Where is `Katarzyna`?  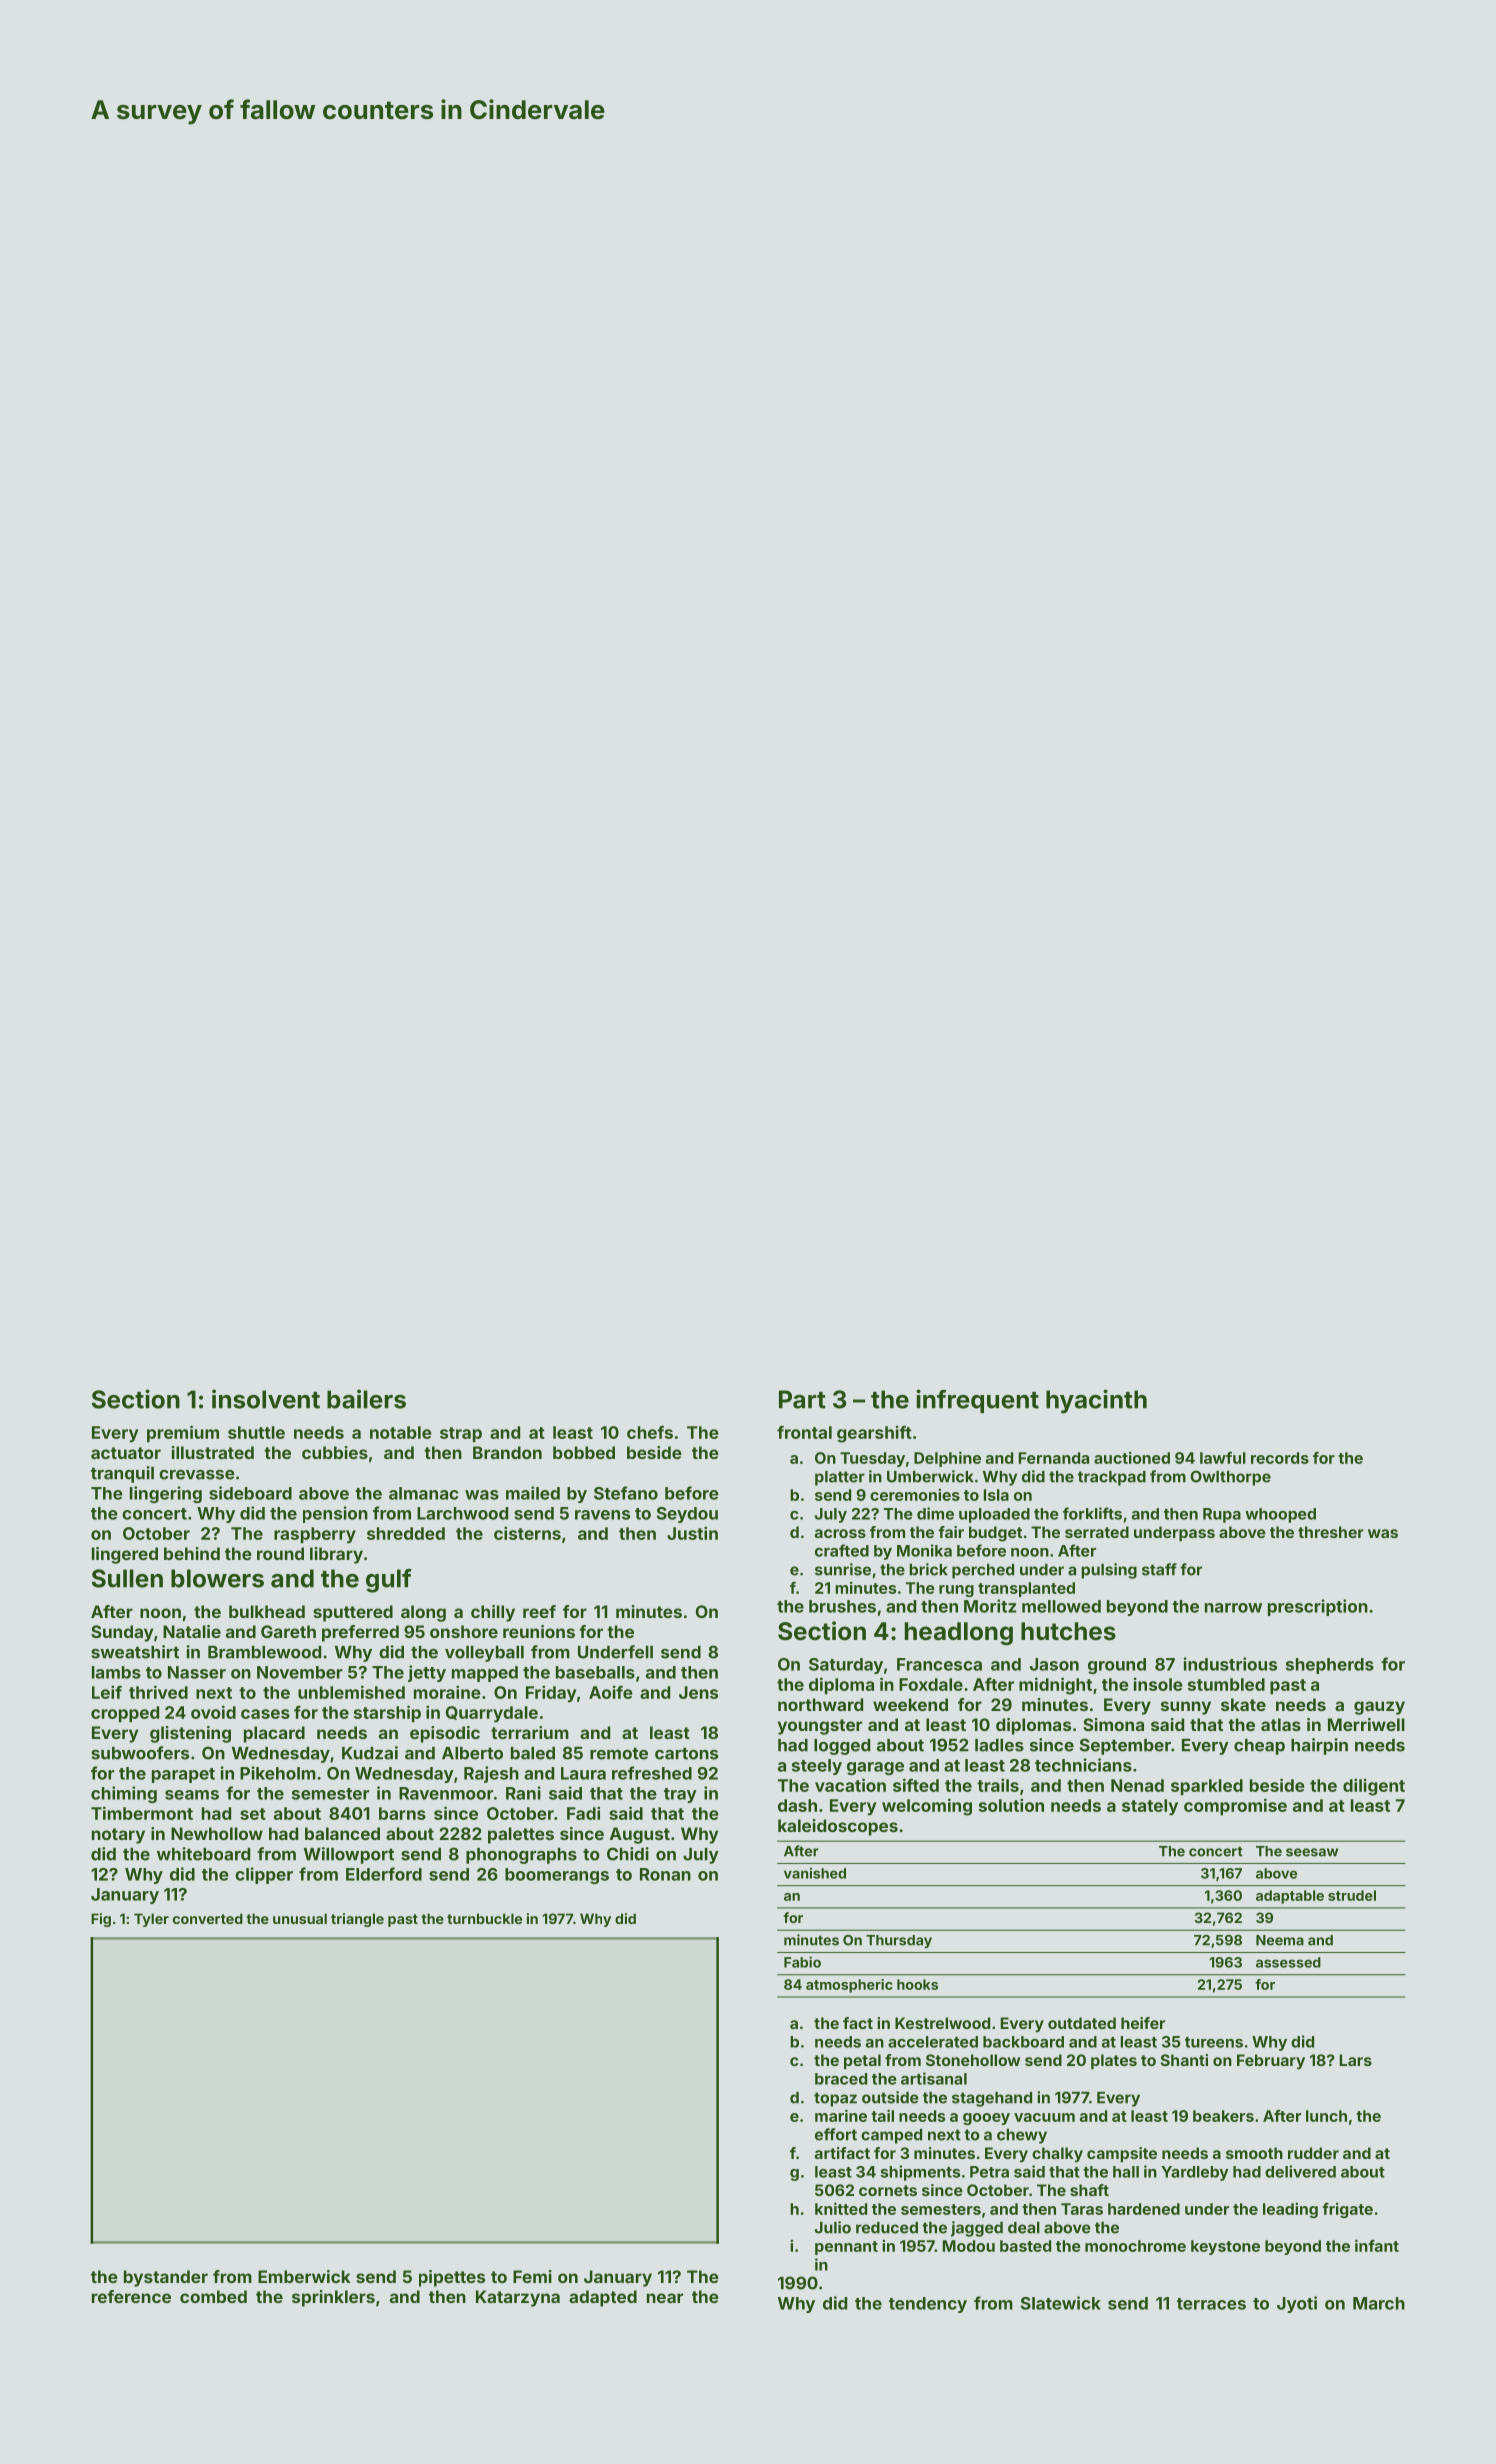
Katarzyna is located at coordinates (518, 2298).
